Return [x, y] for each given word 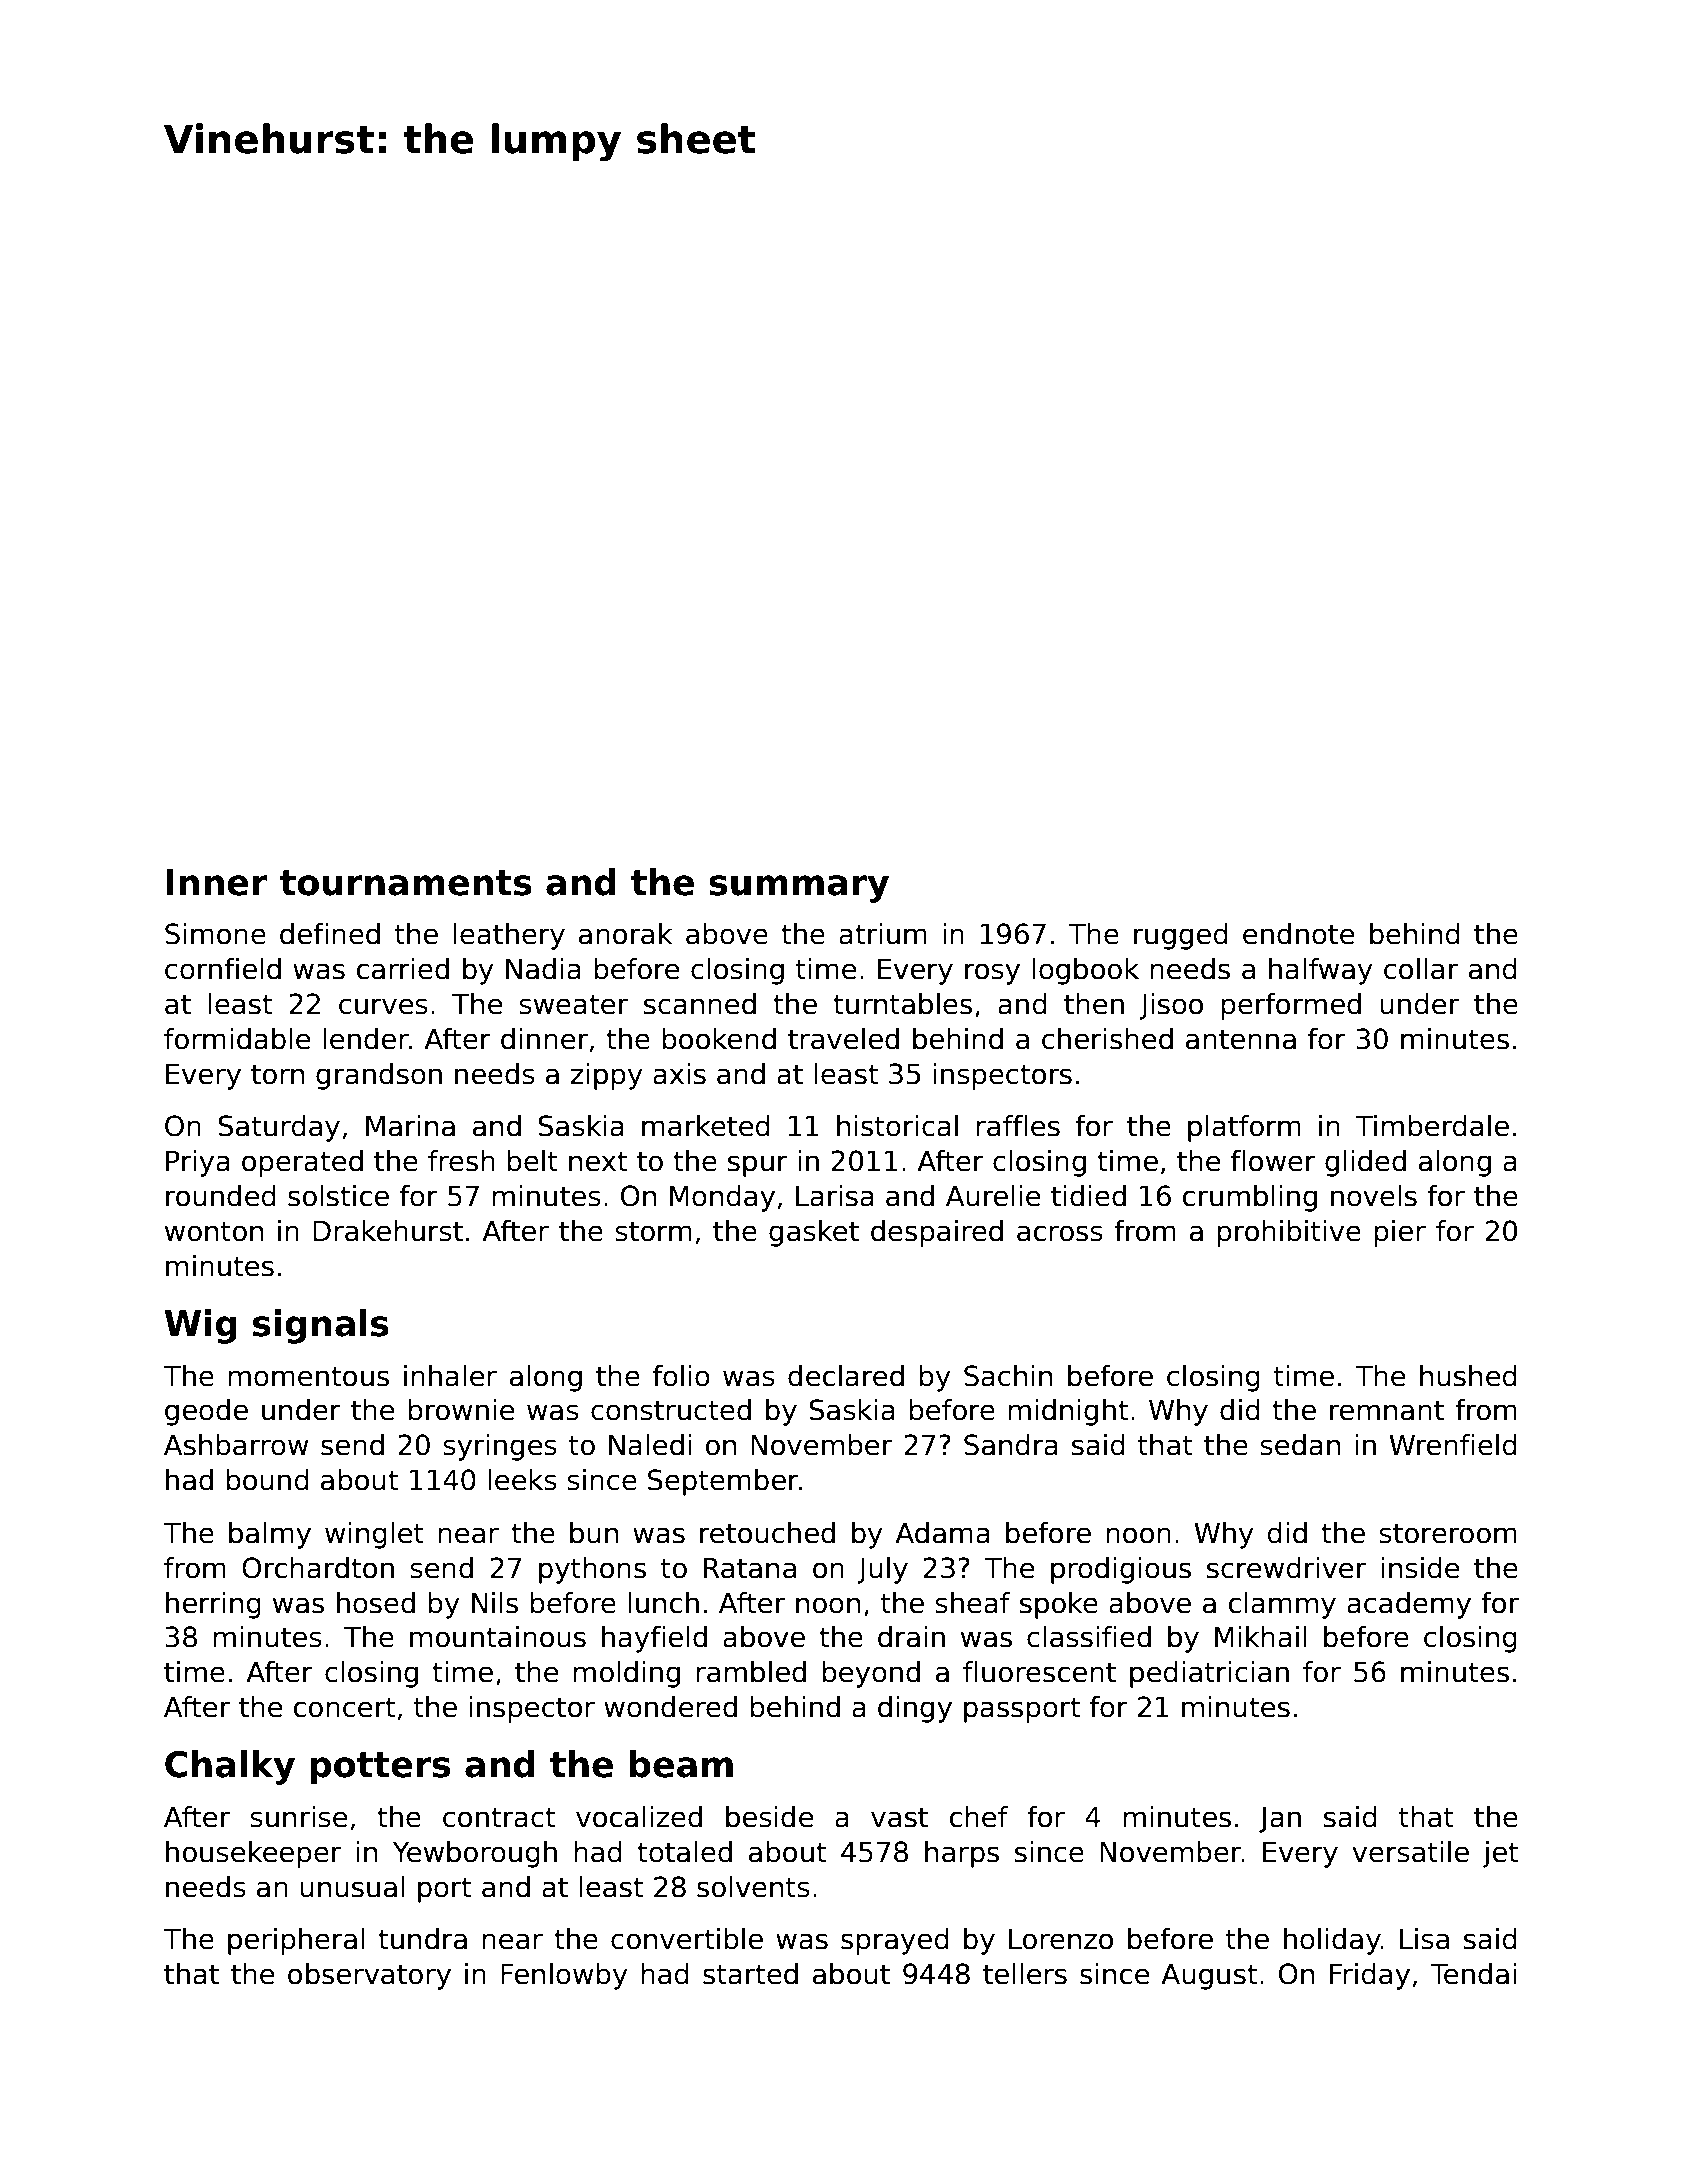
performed [1291, 1006]
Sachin [1008, 1376]
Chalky [230, 1767]
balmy [270, 1535]
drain [911, 1637]
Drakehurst [388, 1231]
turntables [902, 1004]
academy [1409, 1605]
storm [653, 1231]
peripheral [296, 1941]
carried [403, 969]
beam [681, 1764]
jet [1500, 1854]
